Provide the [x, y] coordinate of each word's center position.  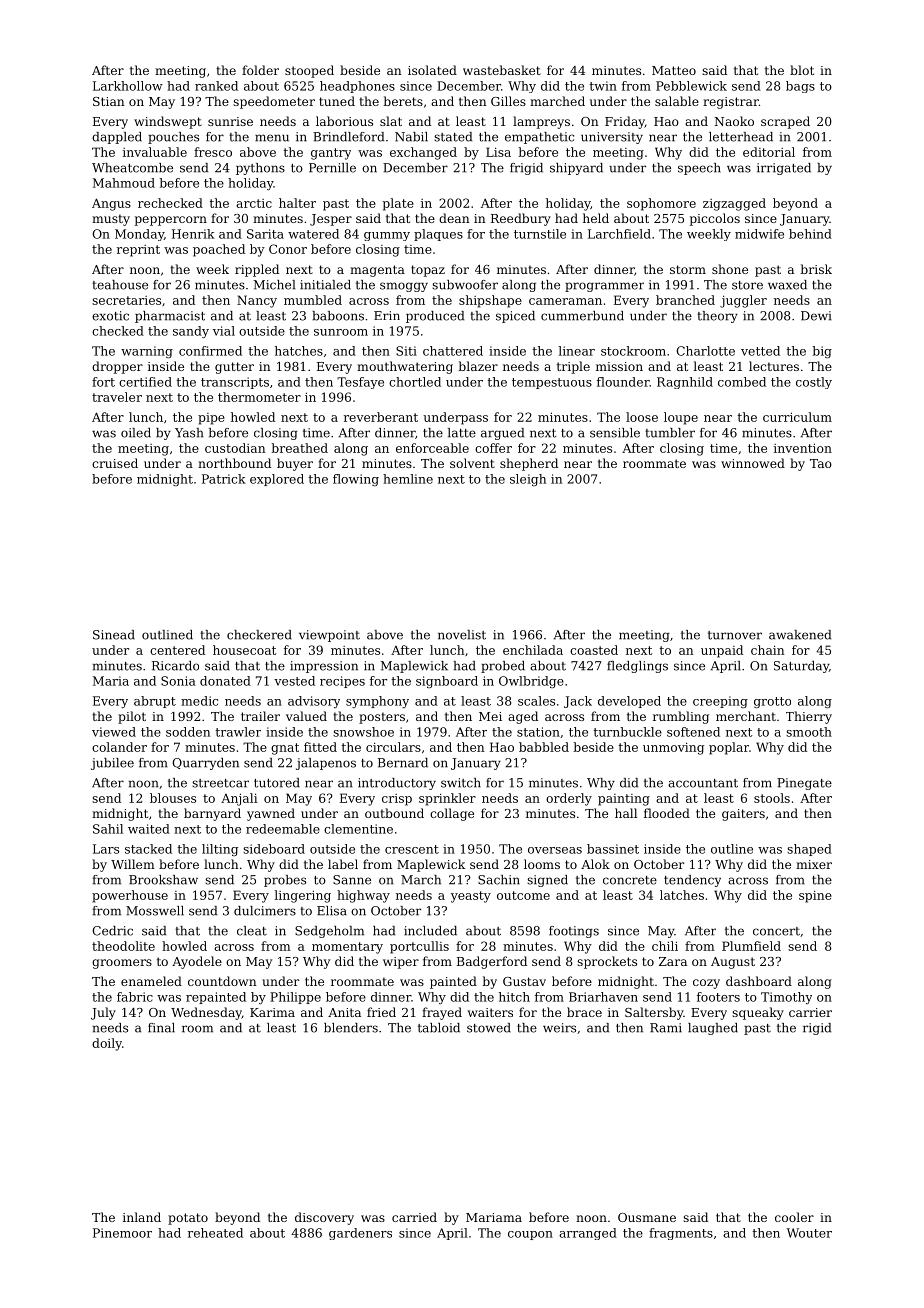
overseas [555, 850]
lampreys [541, 122]
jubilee [112, 764]
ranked [216, 86]
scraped [785, 122]
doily [107, 1044]
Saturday [801, 667]
